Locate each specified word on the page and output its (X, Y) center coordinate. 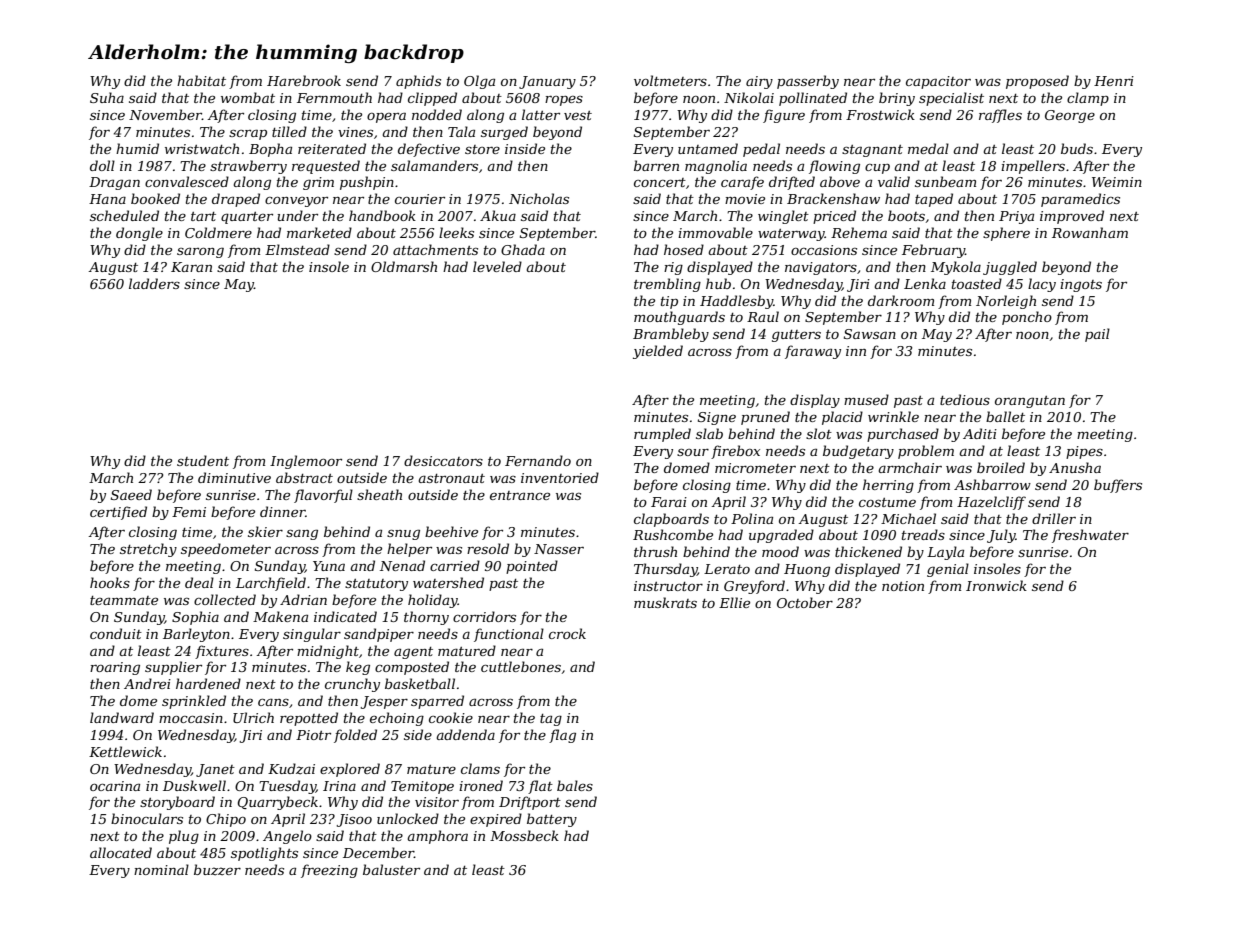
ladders (154, 283)
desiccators (443, 460)
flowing (834, 167)
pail (1097, 335)
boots (906, 215)
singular (312, 635)
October (805, 602)
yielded (658, 352)
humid (137, 148)
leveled (497, 266)
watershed (448, 582)
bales (575, 785)
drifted (792, 183)
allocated (121, 852)
